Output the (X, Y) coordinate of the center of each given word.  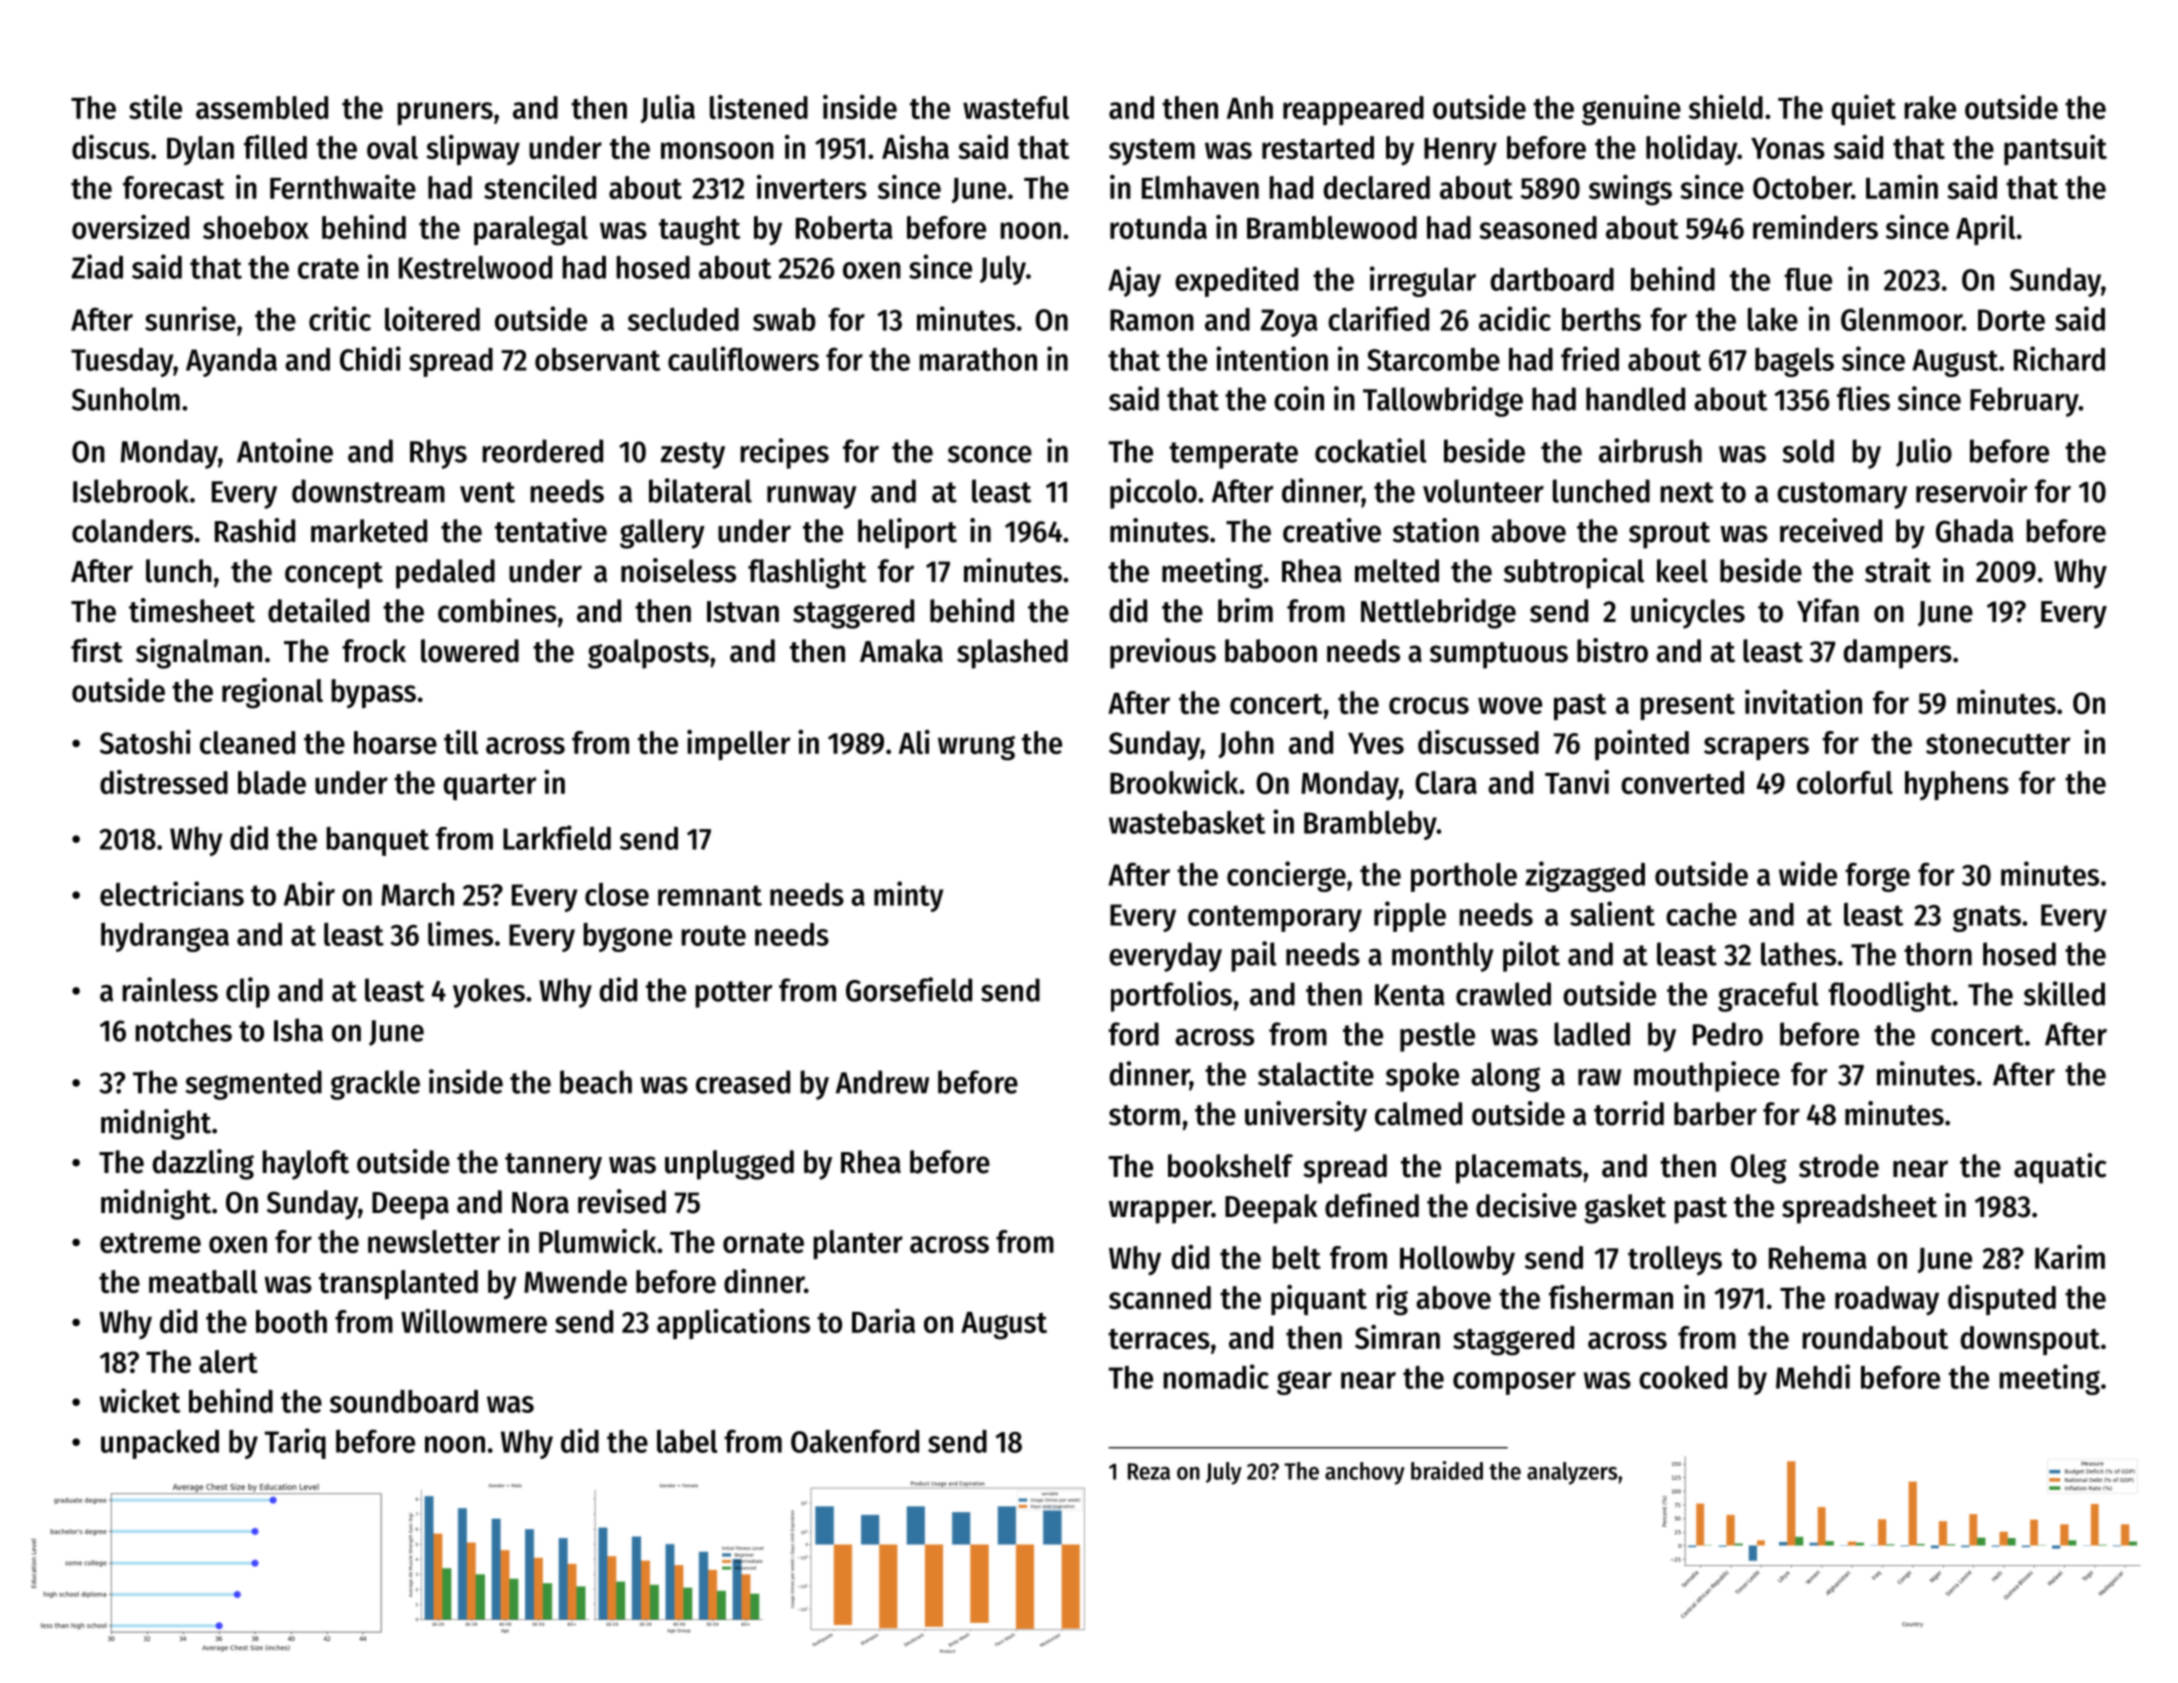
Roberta (844, 227)
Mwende (575, 1281)
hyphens (1957, 785)
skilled (2064, 993)
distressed (164, 781)
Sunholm (126, 399)
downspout (2030, 1340)
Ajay (1134, 281)
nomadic (1216, 1376)
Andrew (882, 1082)
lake (1773, 319)
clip (248, 992)
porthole (1464, 877)
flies (1863, 398)
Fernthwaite (343, 186)
